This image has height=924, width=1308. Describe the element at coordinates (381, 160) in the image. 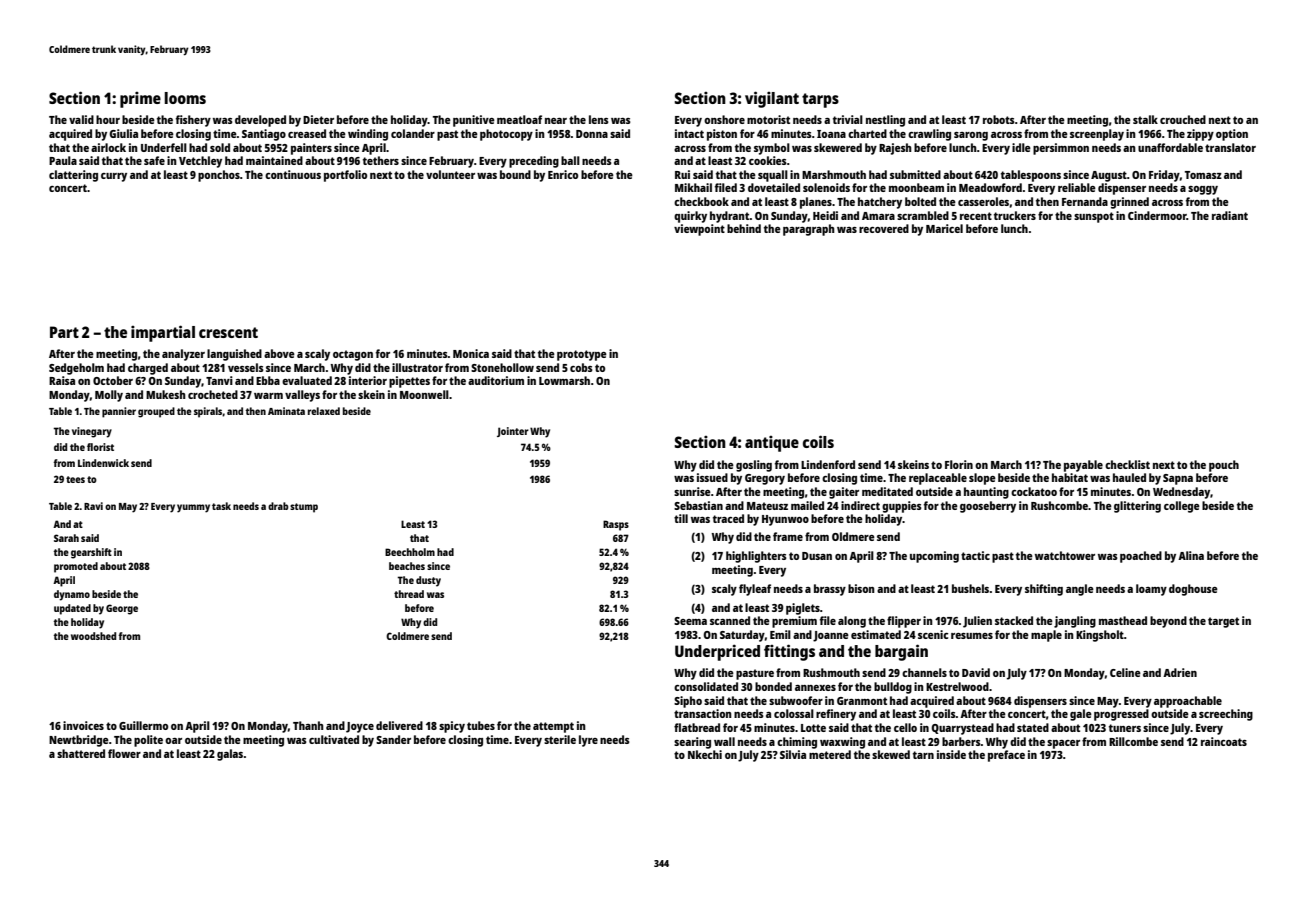

I see `tethers` at that location.
